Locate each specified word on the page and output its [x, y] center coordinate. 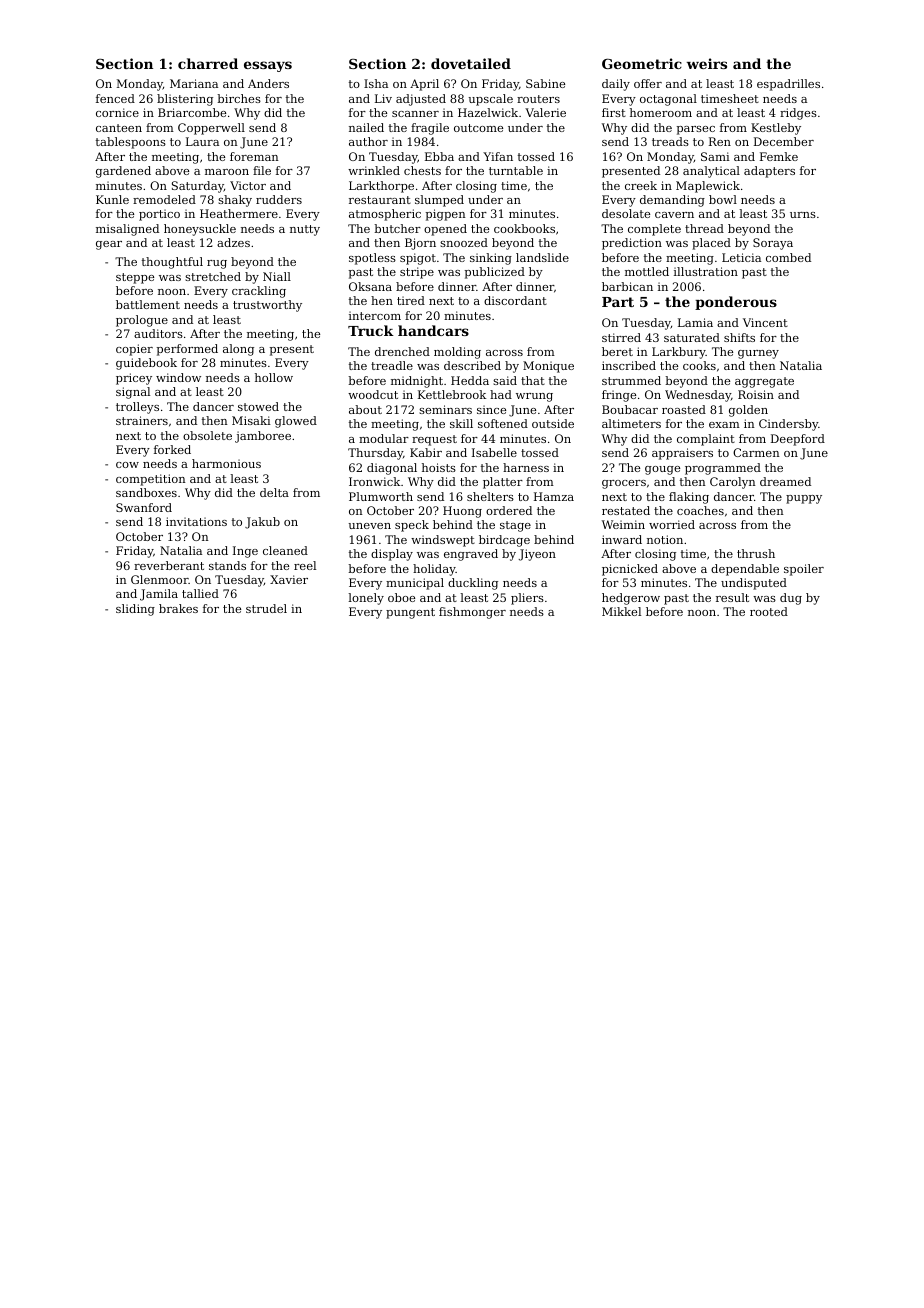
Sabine [545, 83]
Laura [202, 141]
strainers [142, 420]
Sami [715, 156]
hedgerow [631, 599]
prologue [142, 321]
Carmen [756, 452]
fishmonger [472, 613]
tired [411, 300]
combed [788, 257]
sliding [135, 610]
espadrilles [788, 85]
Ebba [439, 156]
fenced [115, 98]
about [365, 409]
